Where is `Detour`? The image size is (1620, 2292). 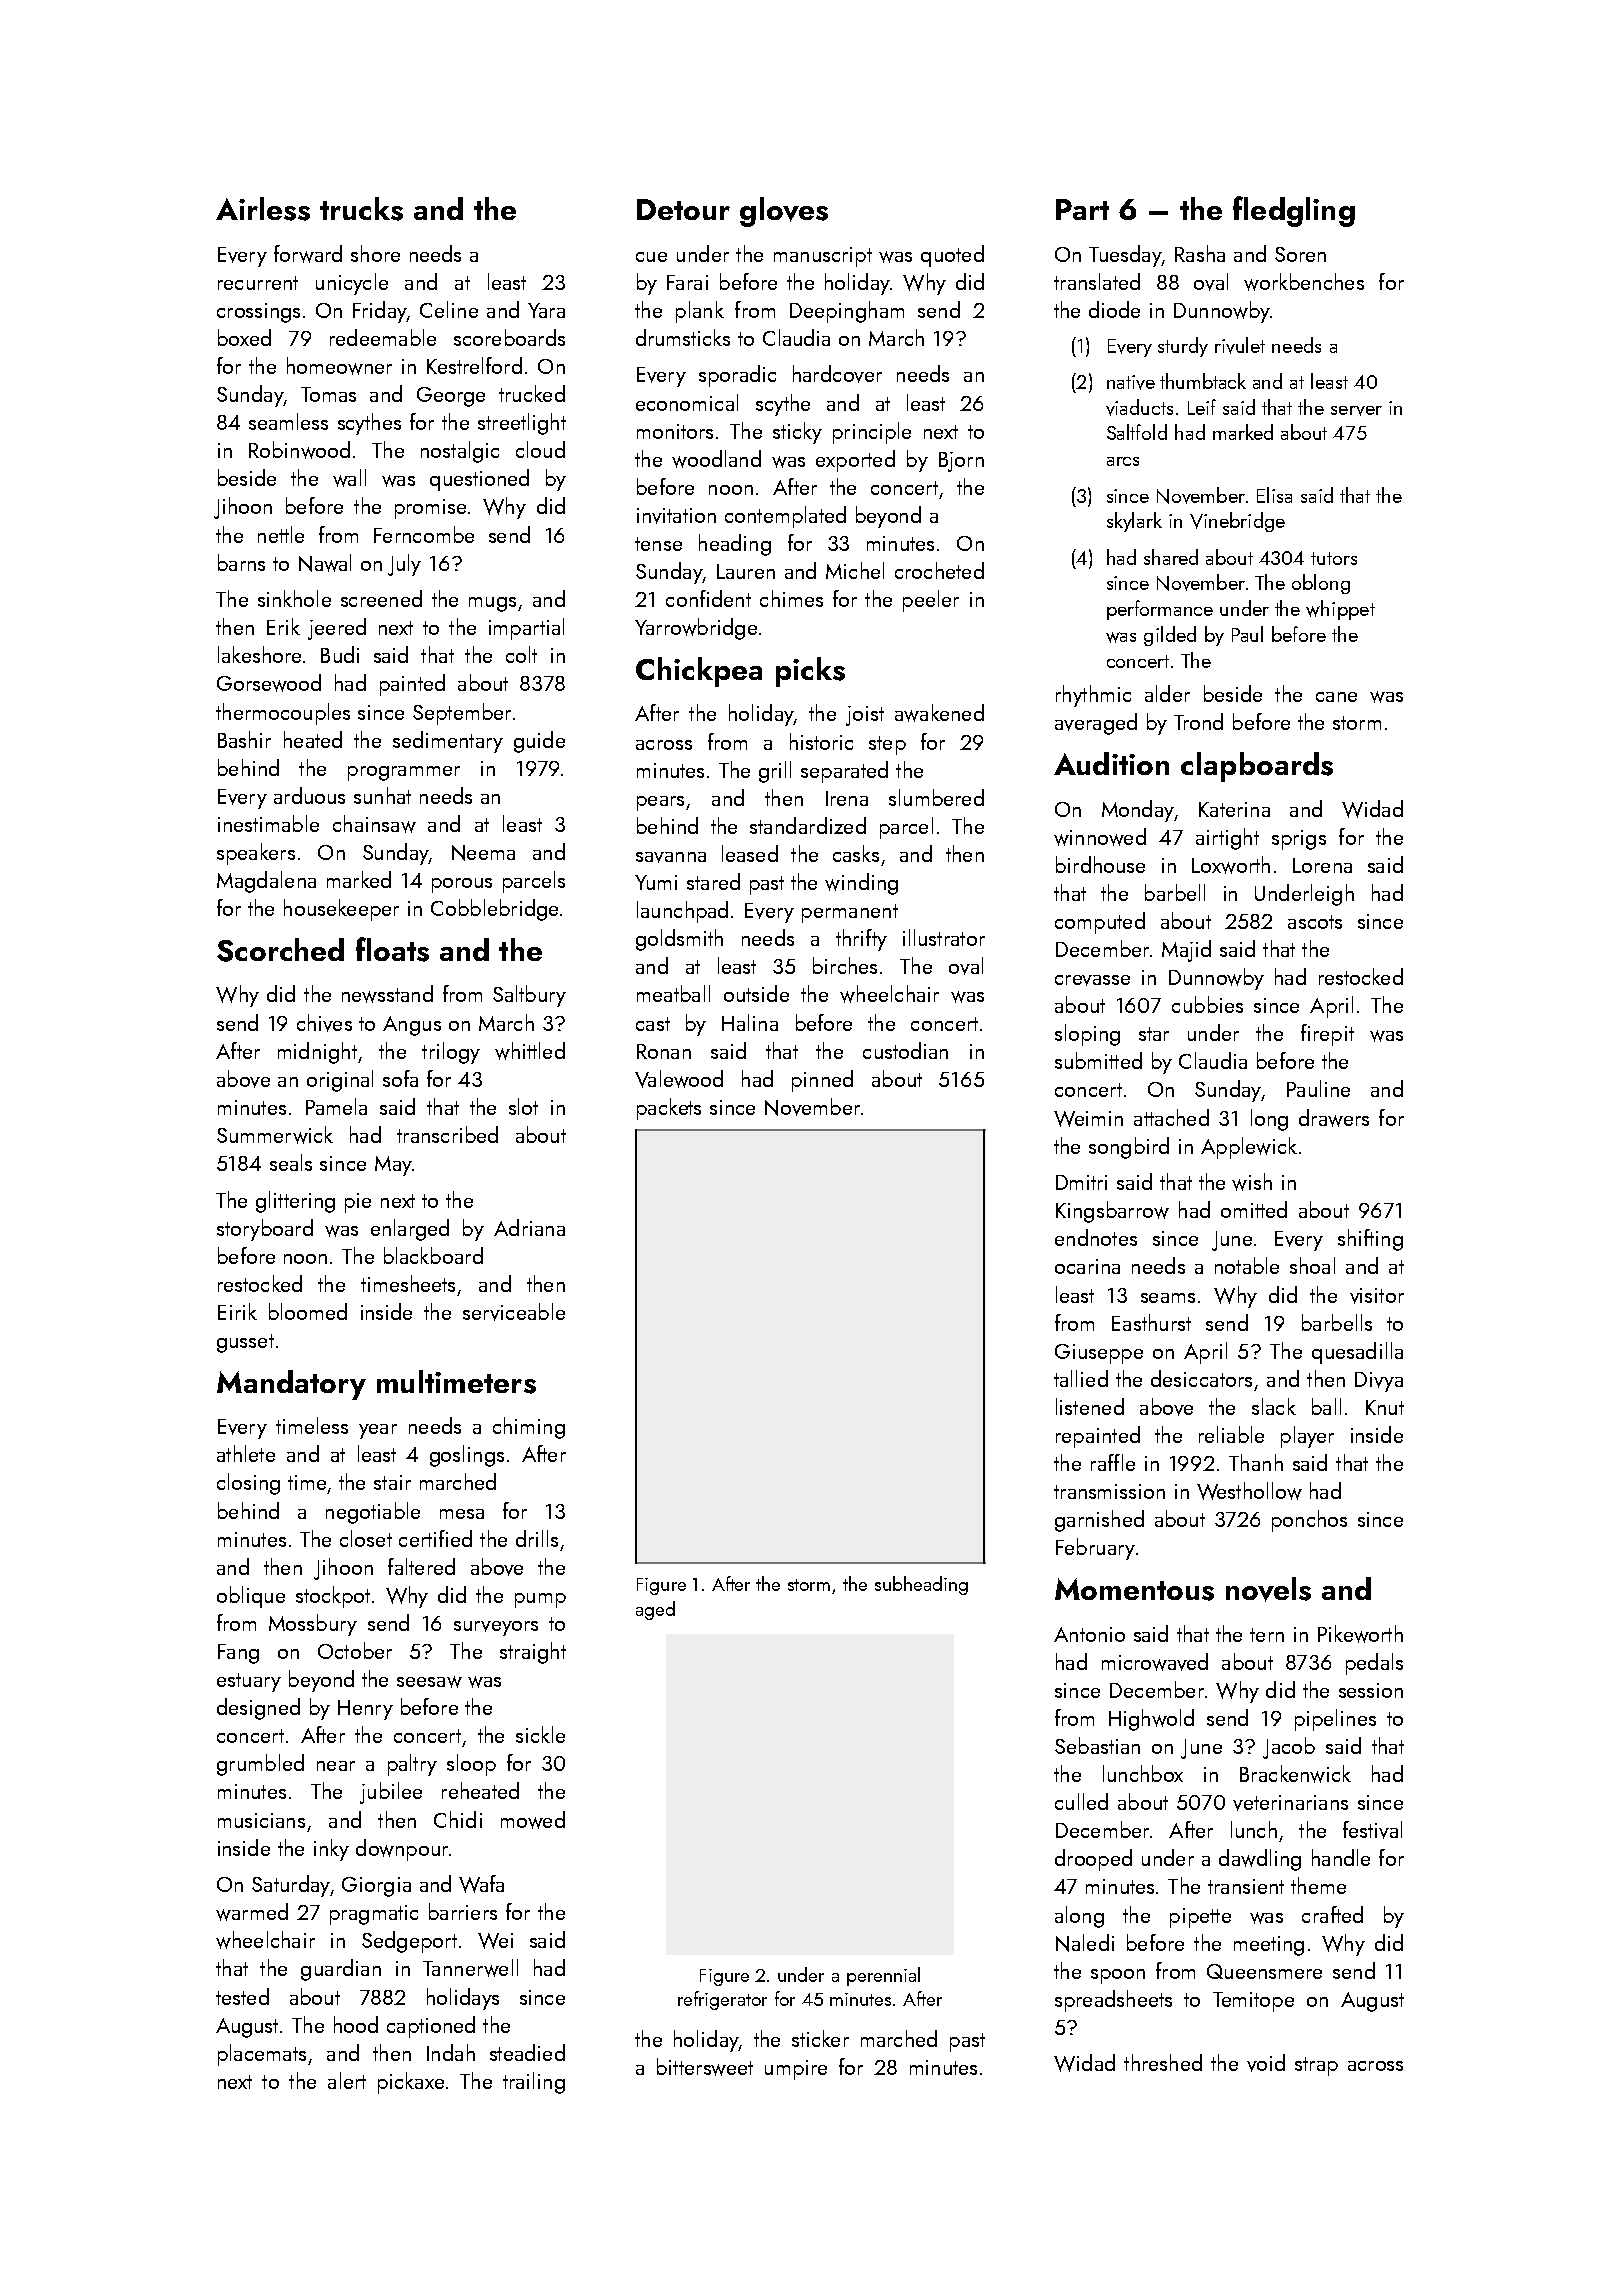
Detour is located at coordinates (683, 209).
